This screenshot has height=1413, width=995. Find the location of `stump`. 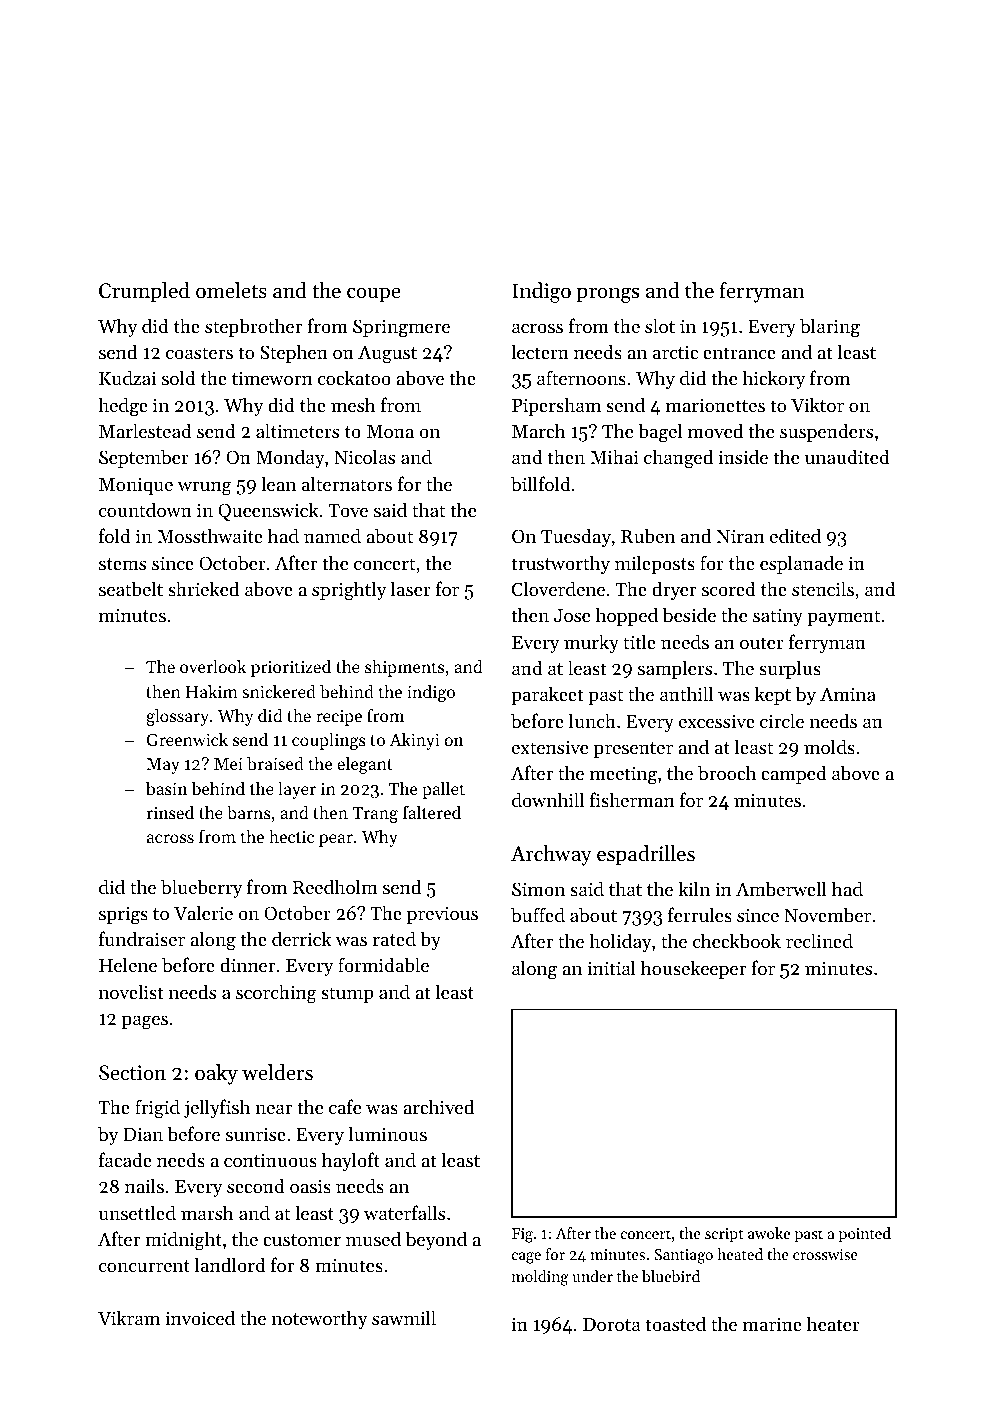

stump is located at coordinates (347, 995).
